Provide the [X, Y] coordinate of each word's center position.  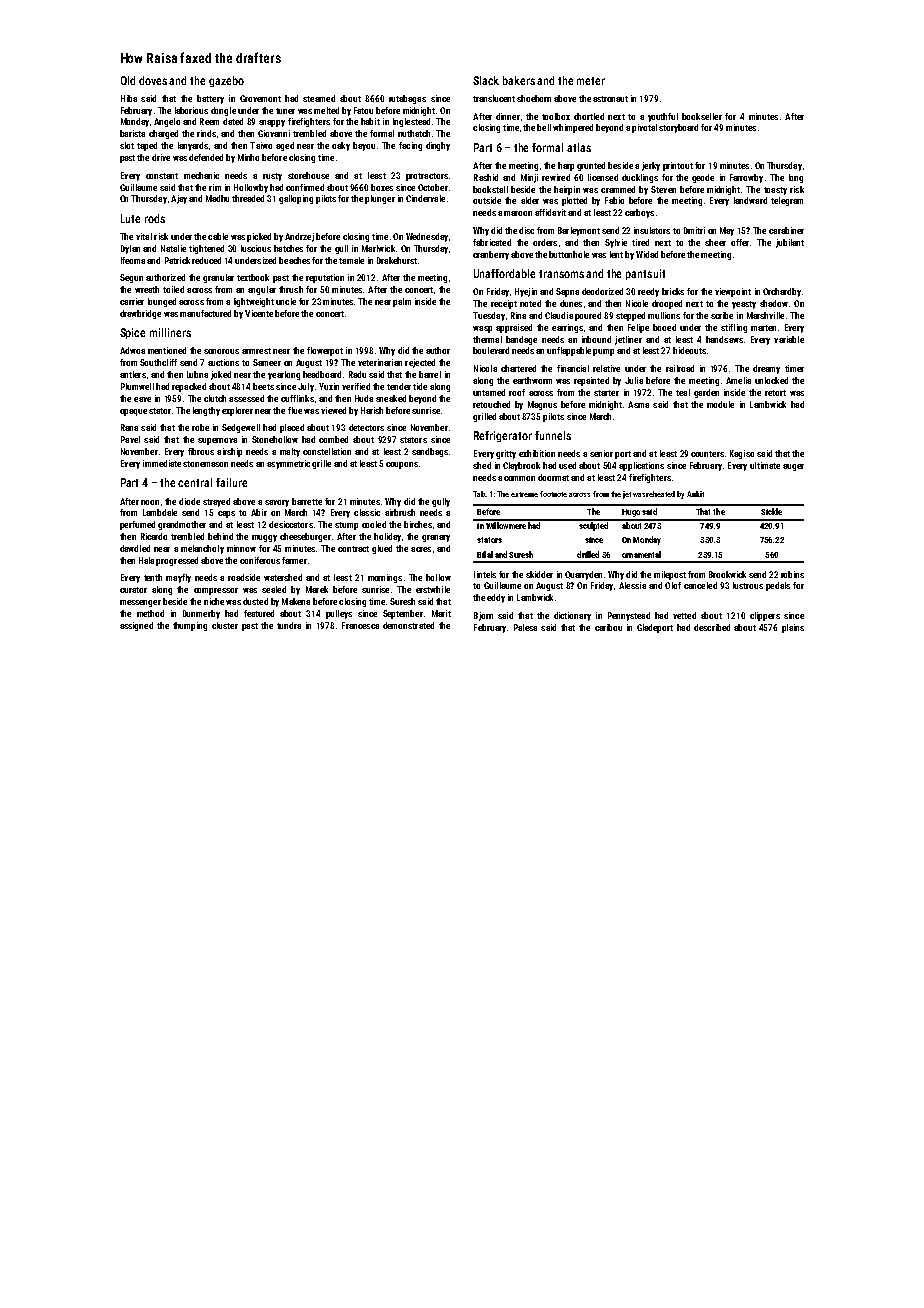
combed [333, 439]
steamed [319, 98]
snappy [272, 123]
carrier [132, 301]
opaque [133, 412]
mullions [664, 315]
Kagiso [742, 454]
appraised [514, 328]
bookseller [702, 116]
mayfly [178, 578]
